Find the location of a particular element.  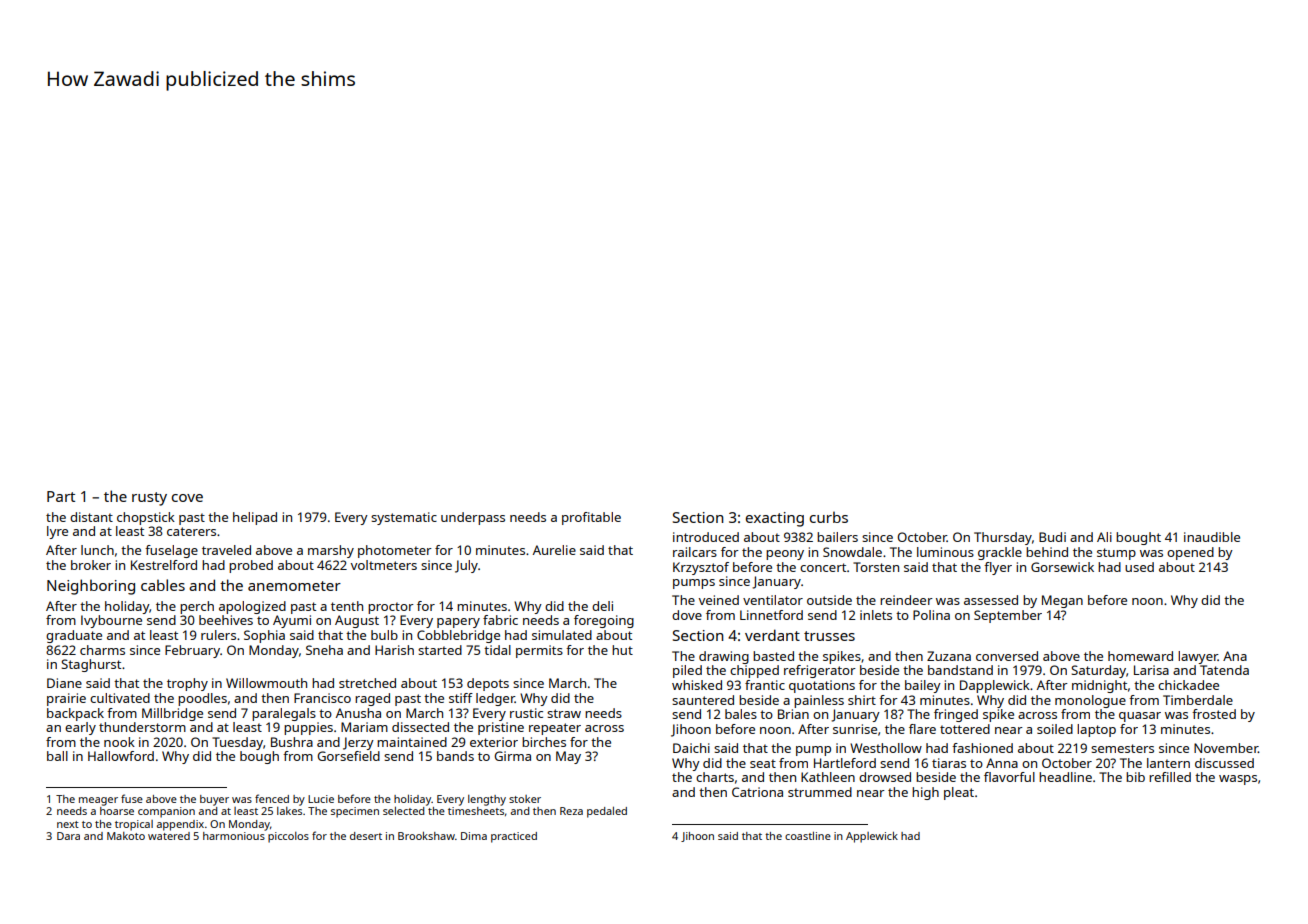

bailey is located at coordinates (923, 686).
